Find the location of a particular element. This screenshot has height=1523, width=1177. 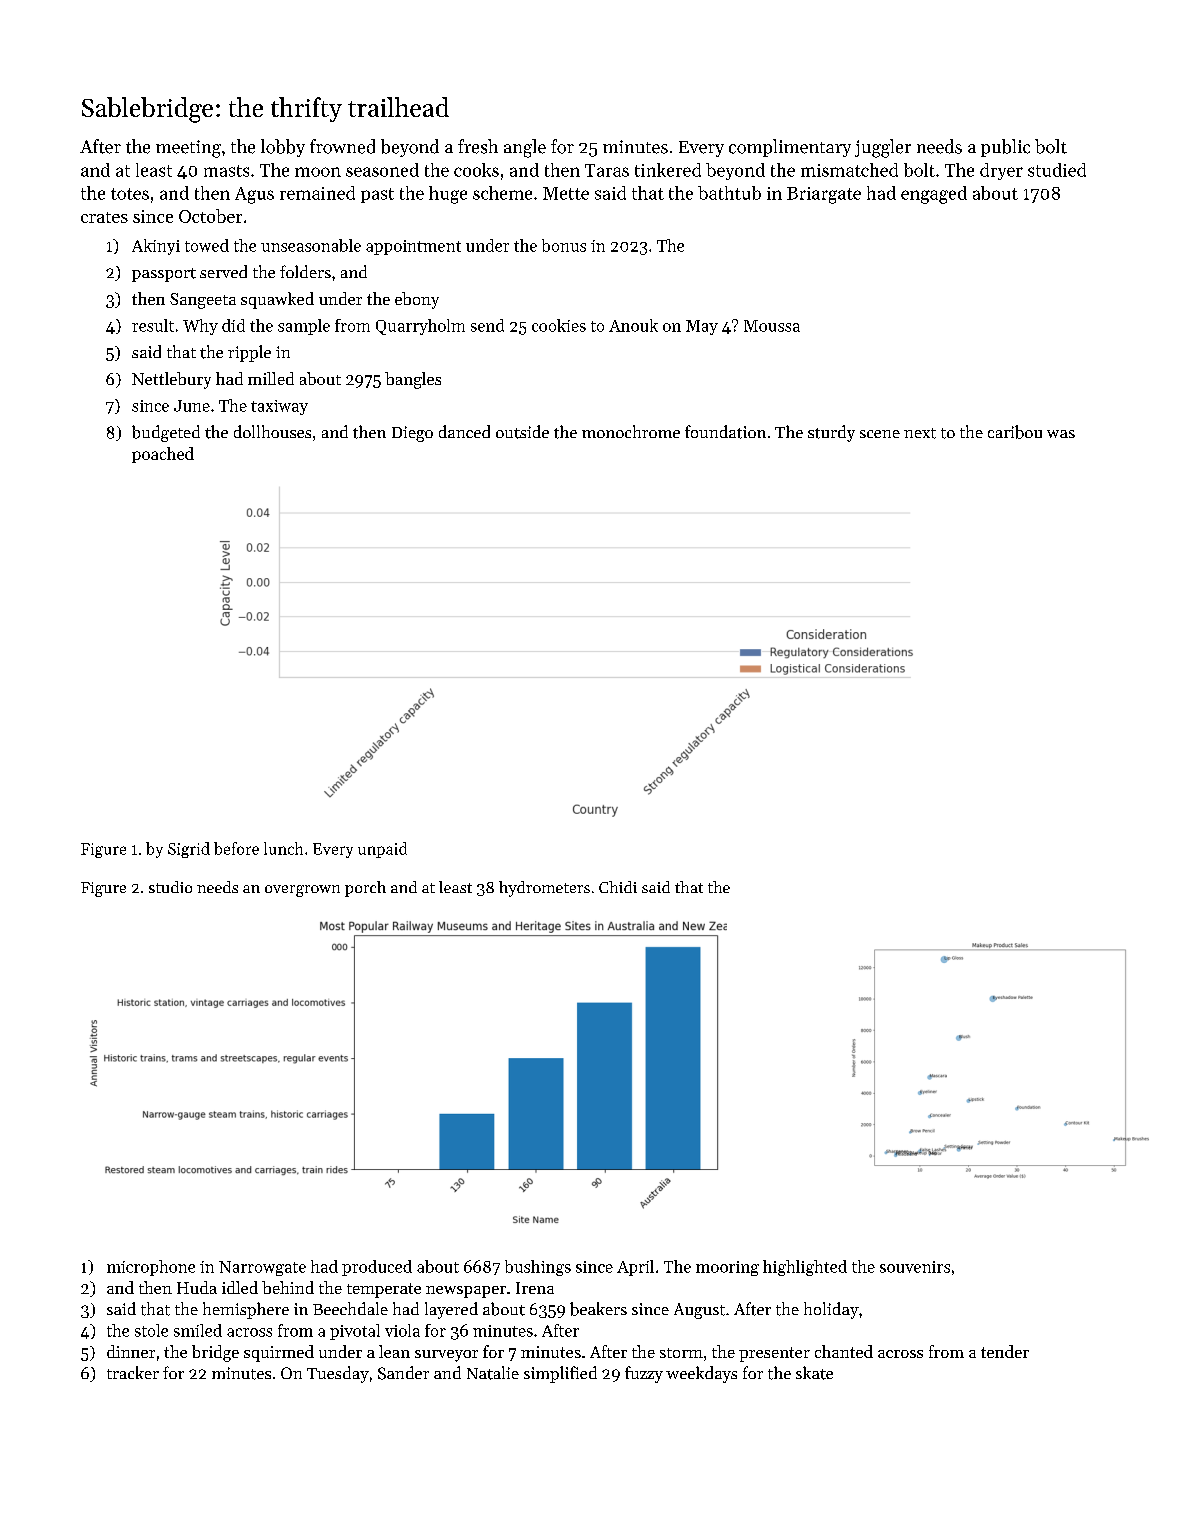

hydrometers is located at coordinates (544, 889).
